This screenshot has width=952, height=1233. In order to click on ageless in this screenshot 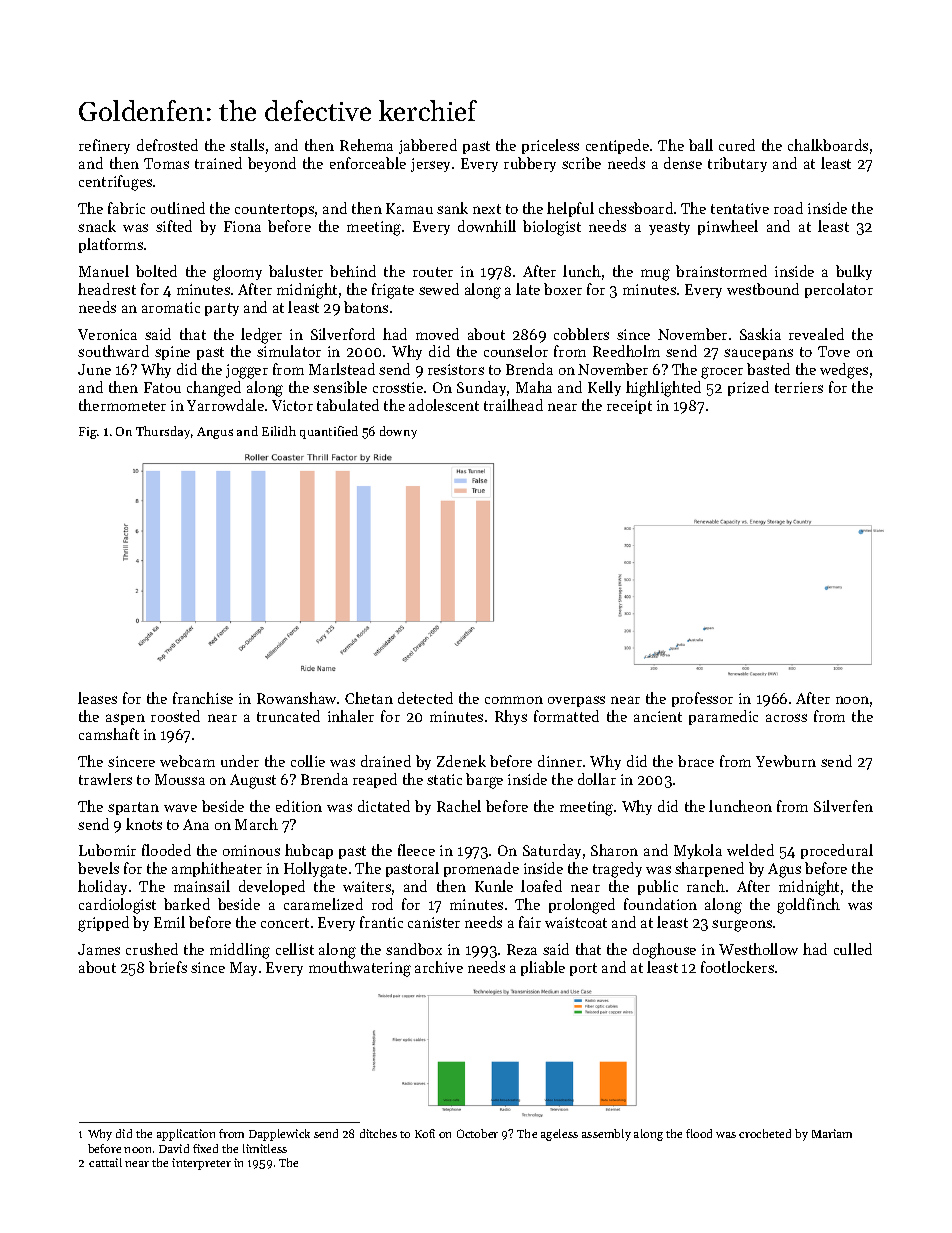, I will do `click(559, 1135)`.
